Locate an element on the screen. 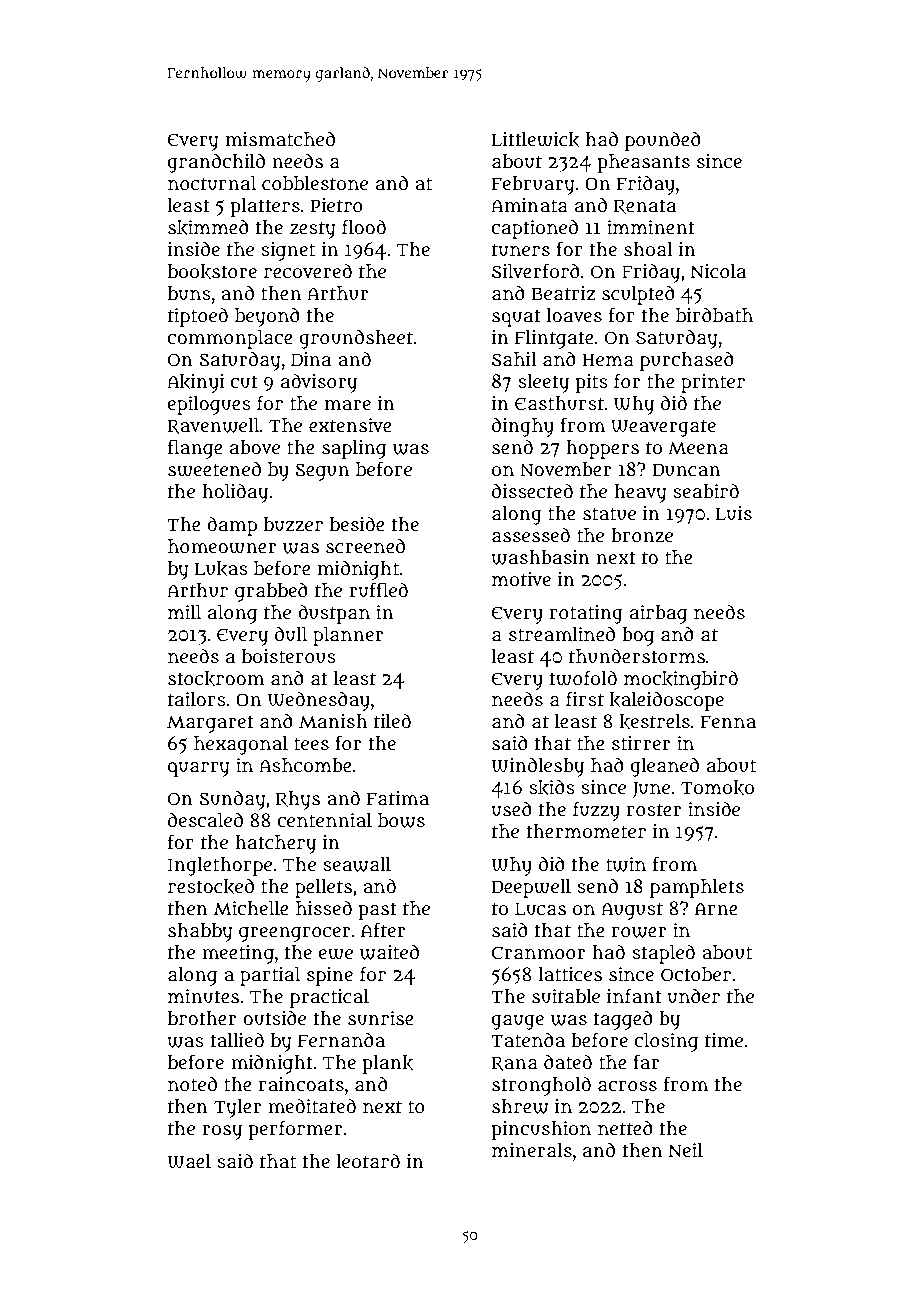 The image size is (924, 1311). Fatima is located at coordinates (397, 798).
